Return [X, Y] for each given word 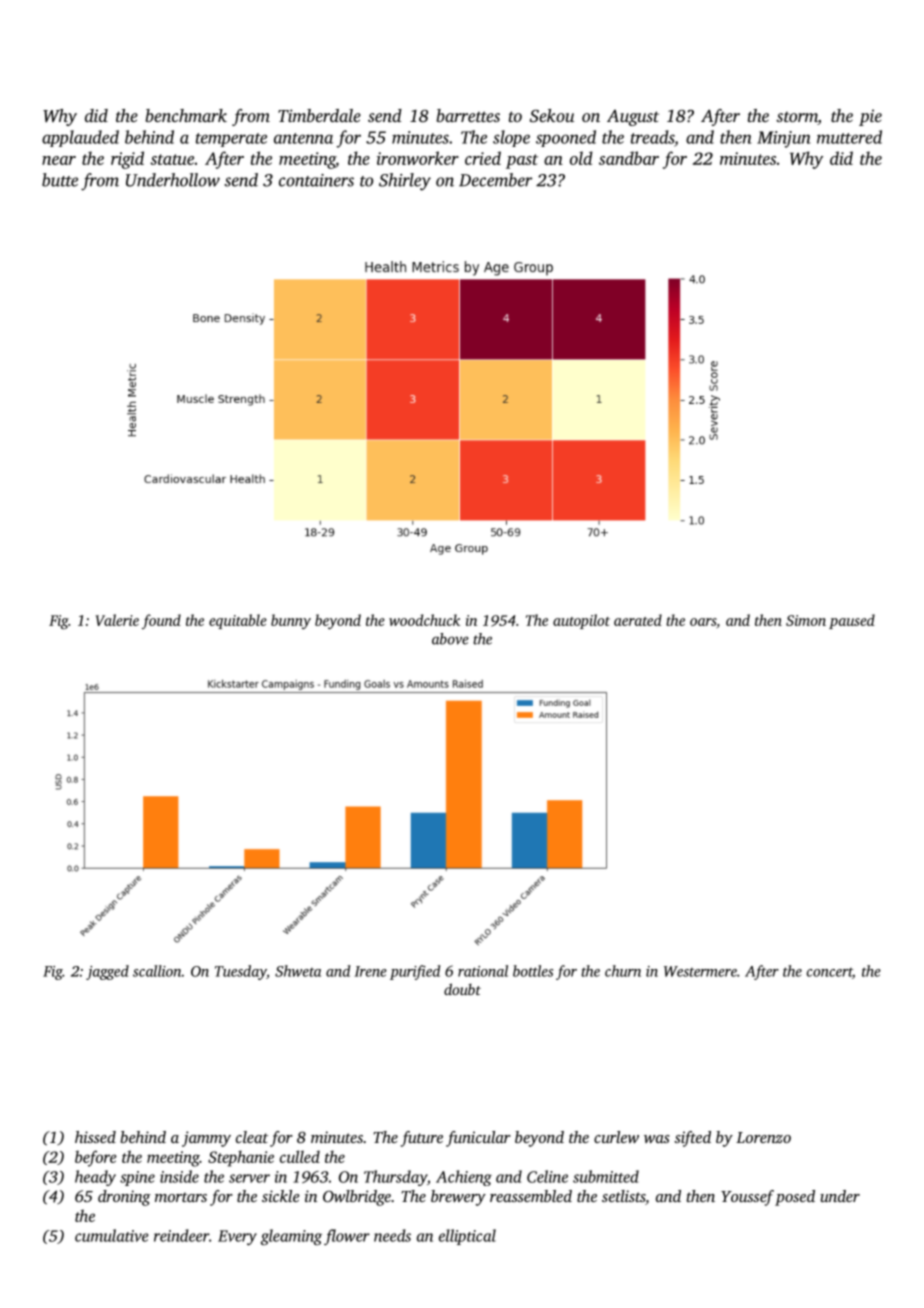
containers [316, 180]
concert [830, 973]
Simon [806, 620]
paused [852, 621]
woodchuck [424, 620]
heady [95, 1178]
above [450, 639]
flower [347, 1237]
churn [623, 971]
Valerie [117, 620]
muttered [849, 137]
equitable [238, 621]
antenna [303, 138]
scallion [157, 971]
